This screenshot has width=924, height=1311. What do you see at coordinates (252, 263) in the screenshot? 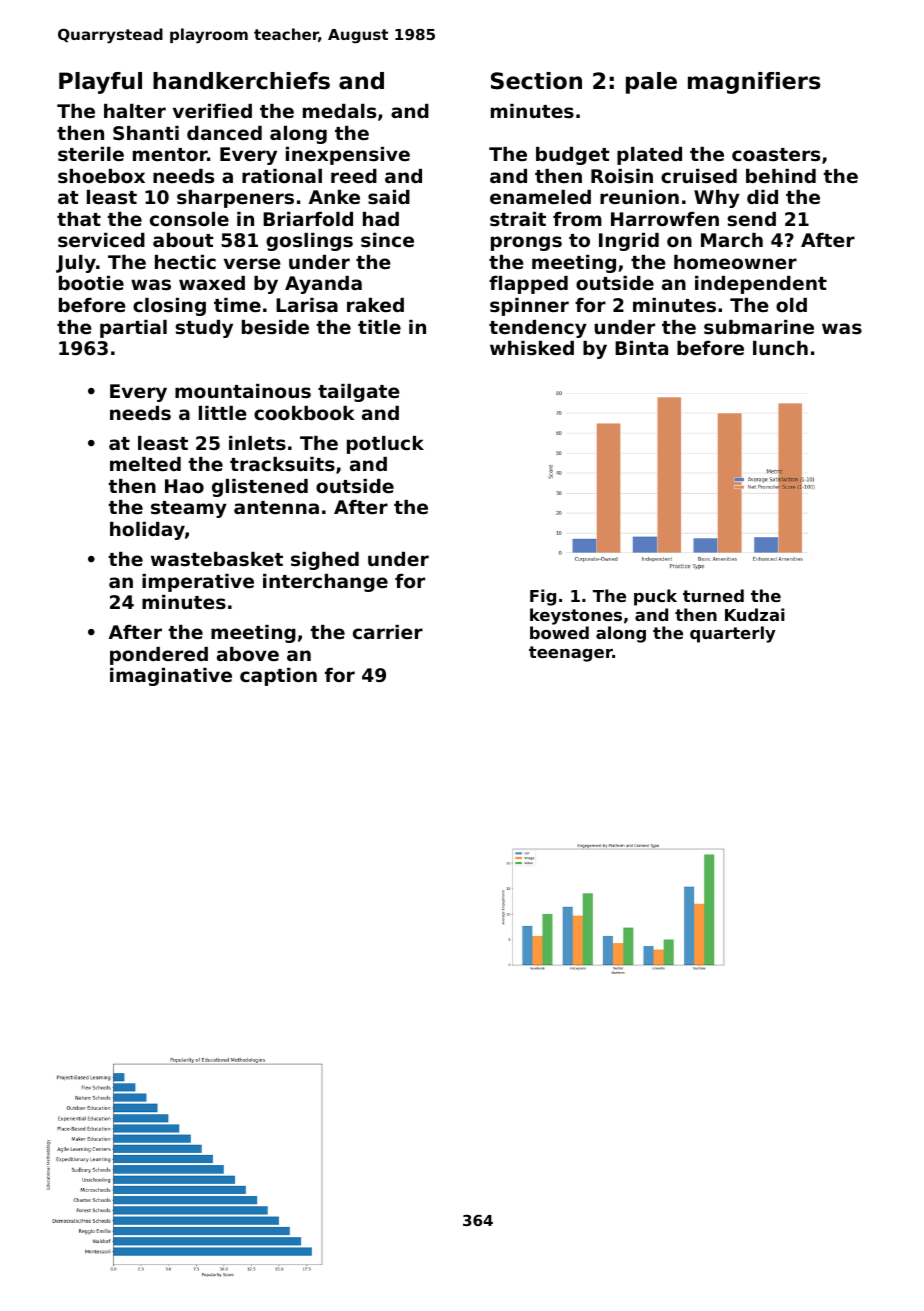
I see `verse` at bounding box center [252, 263].
